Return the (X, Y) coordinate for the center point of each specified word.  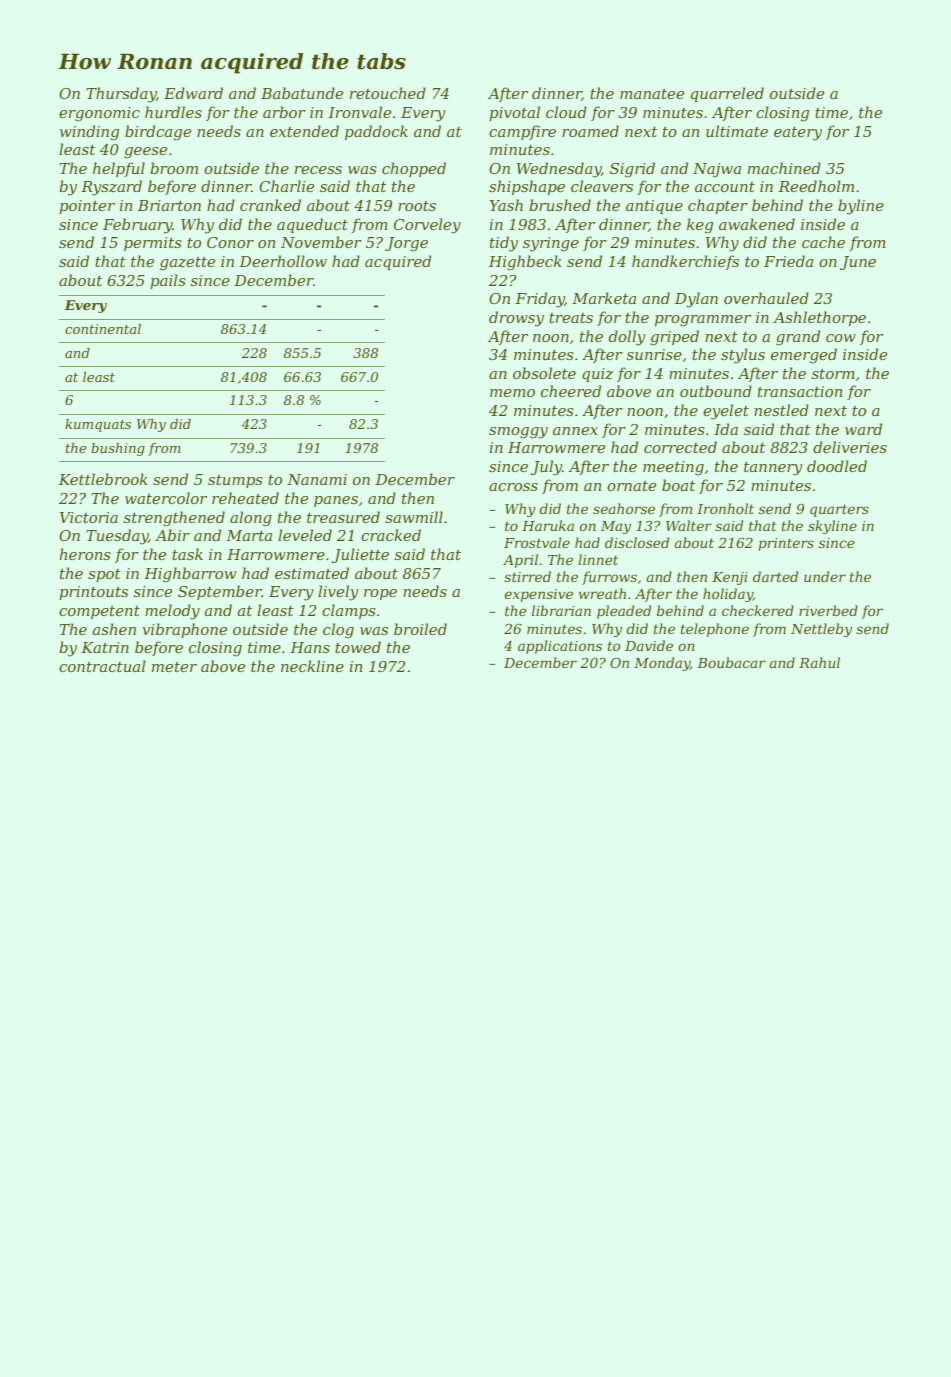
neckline (312, 666)
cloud (566, 112)
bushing (118, 449)
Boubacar (731, 662)
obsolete (544, 373)
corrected (680, 447)
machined (784, 168)
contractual (102, 666)
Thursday (121, 95)
